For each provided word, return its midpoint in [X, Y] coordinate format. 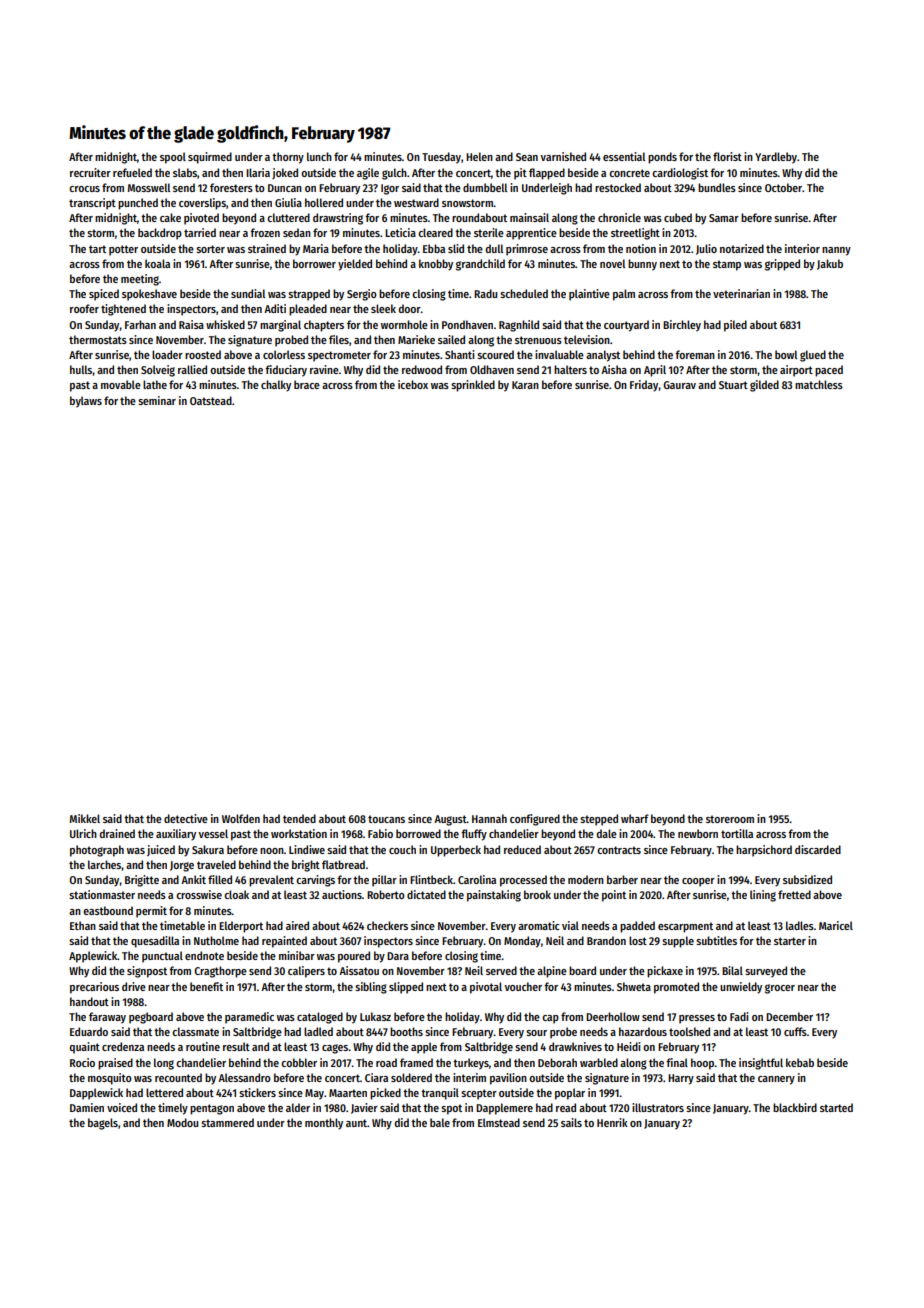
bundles [717, 187]
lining [763, 896]
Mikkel [85, 818]
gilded [764, 386]
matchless [819, 384]
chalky [276, 386]
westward [416, 202]
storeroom [730, 819]
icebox [413, 384]
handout [89, 1001]
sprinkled [473, 386]
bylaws [86, 402]
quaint [84, 1048]
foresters [231, 187]
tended [299, 818]
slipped [406, 988]
